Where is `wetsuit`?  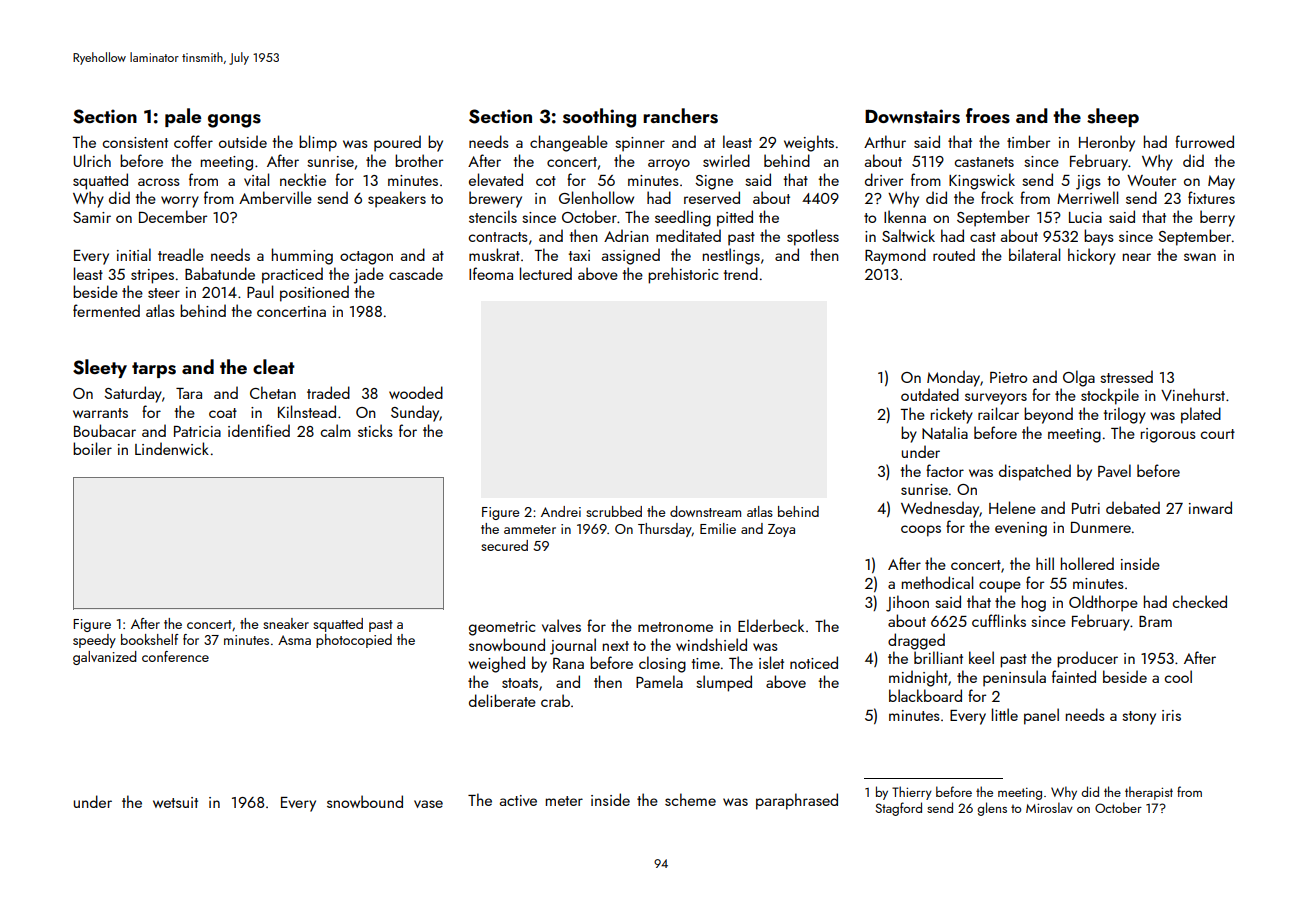
wetsuit is located at coordinates (175, 802).
